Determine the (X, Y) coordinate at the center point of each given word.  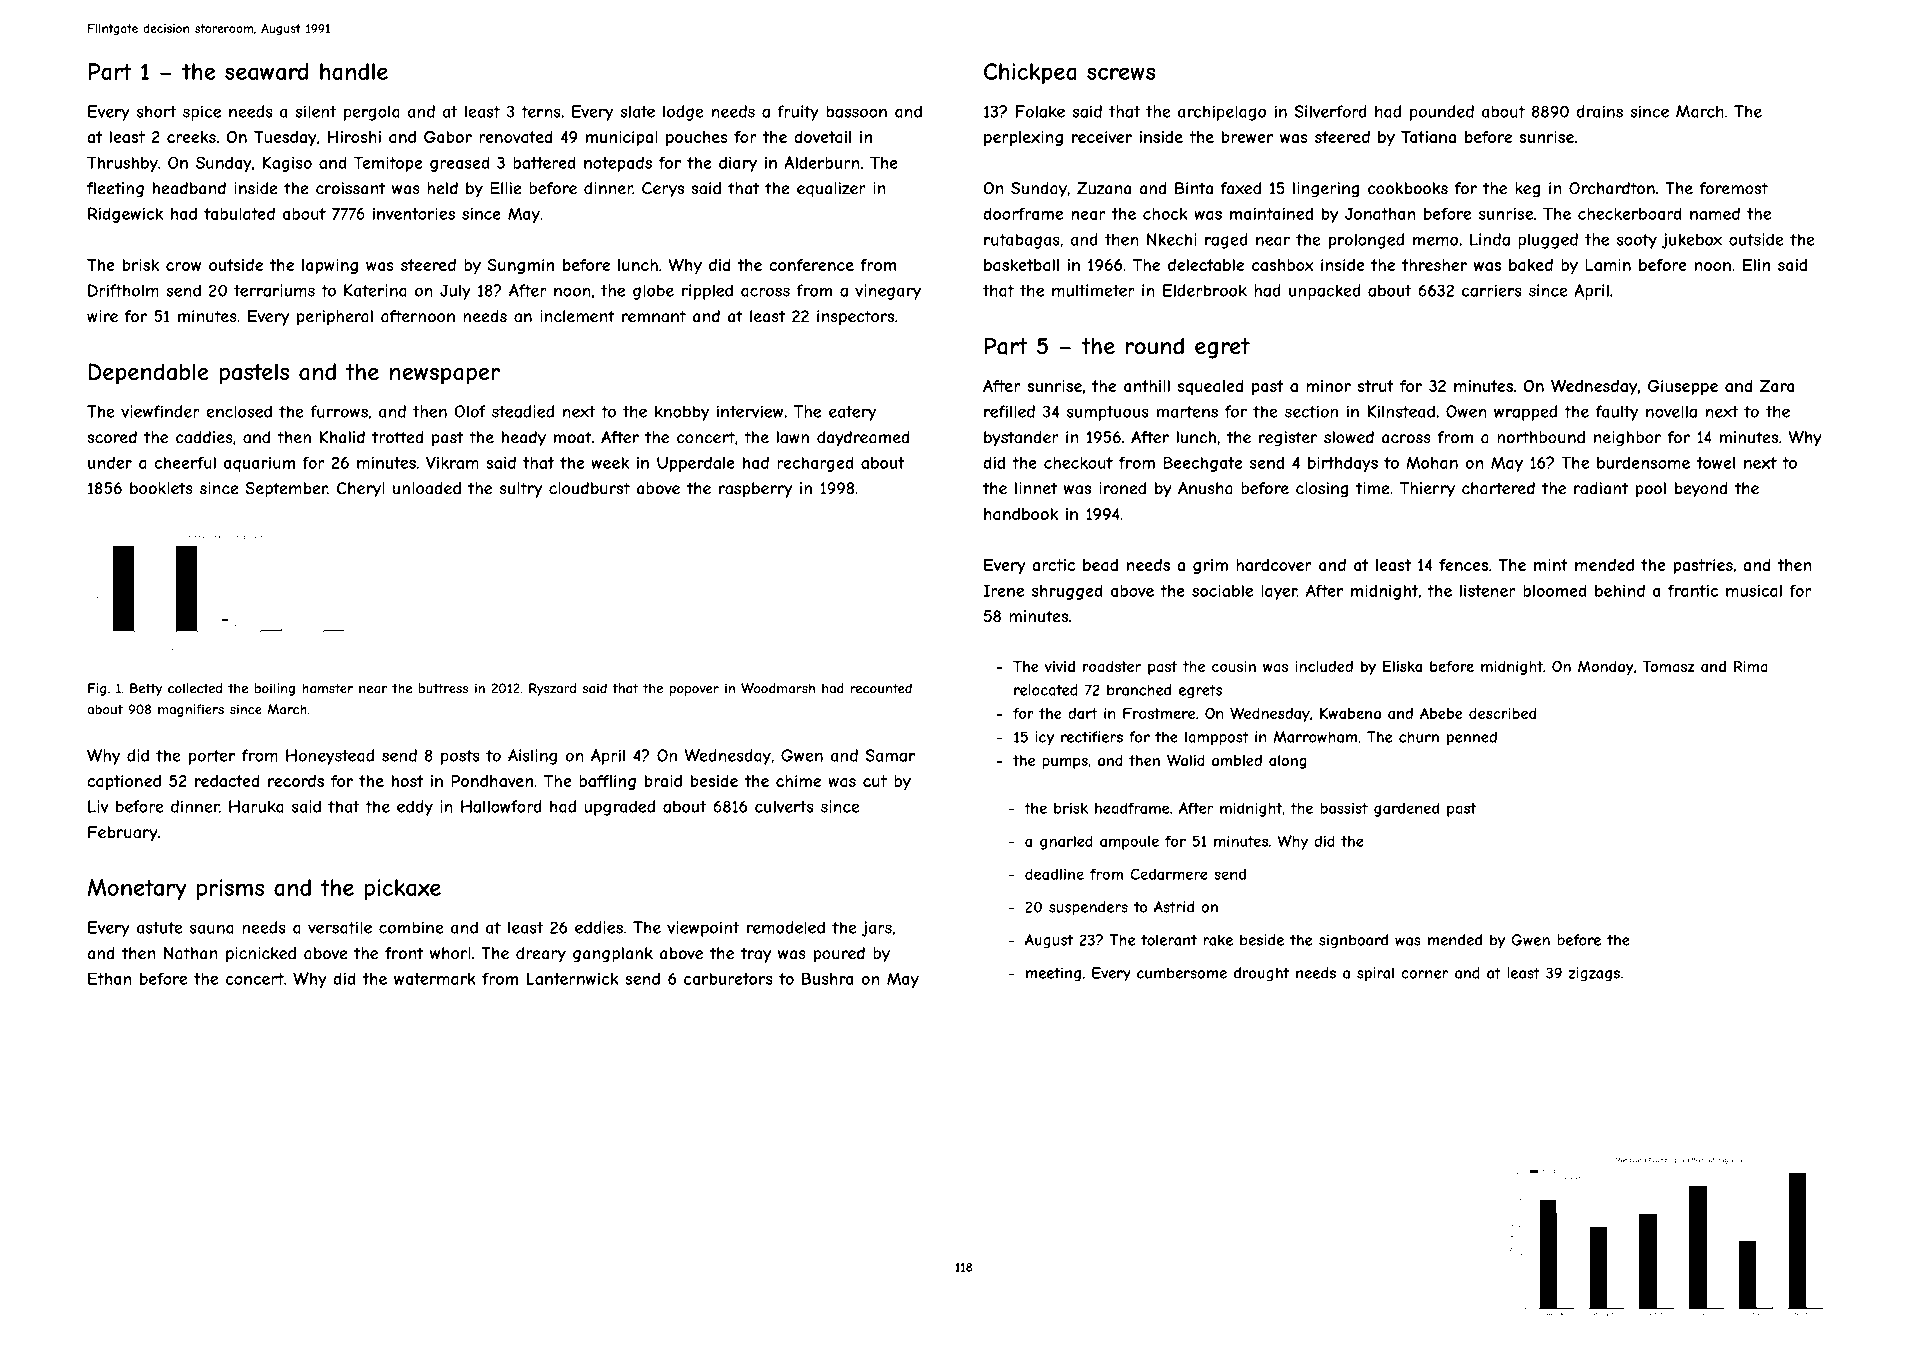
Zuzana (1104, 188)
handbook (1021, 514)
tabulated (239, 213)
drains (1599, 111)
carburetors (728, 979)
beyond (1701, 490)
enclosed (239, 411)
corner (1424, 974)
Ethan (110, 978)
